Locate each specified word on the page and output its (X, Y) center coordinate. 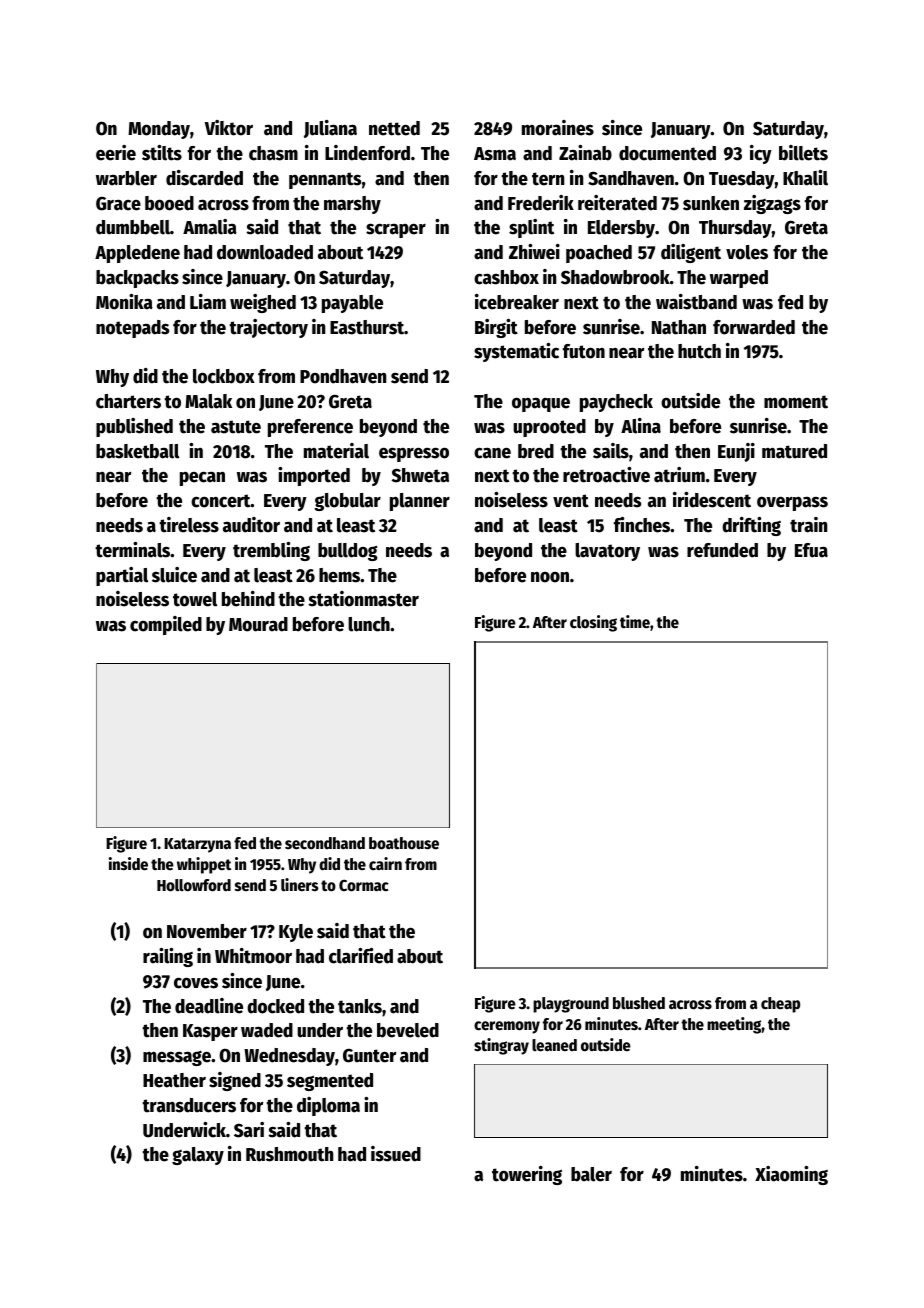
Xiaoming (791, 1175)
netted (394, 128)
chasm (273, 153)
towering (527, 1175)
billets (803, 153)
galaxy (198, 1156)
